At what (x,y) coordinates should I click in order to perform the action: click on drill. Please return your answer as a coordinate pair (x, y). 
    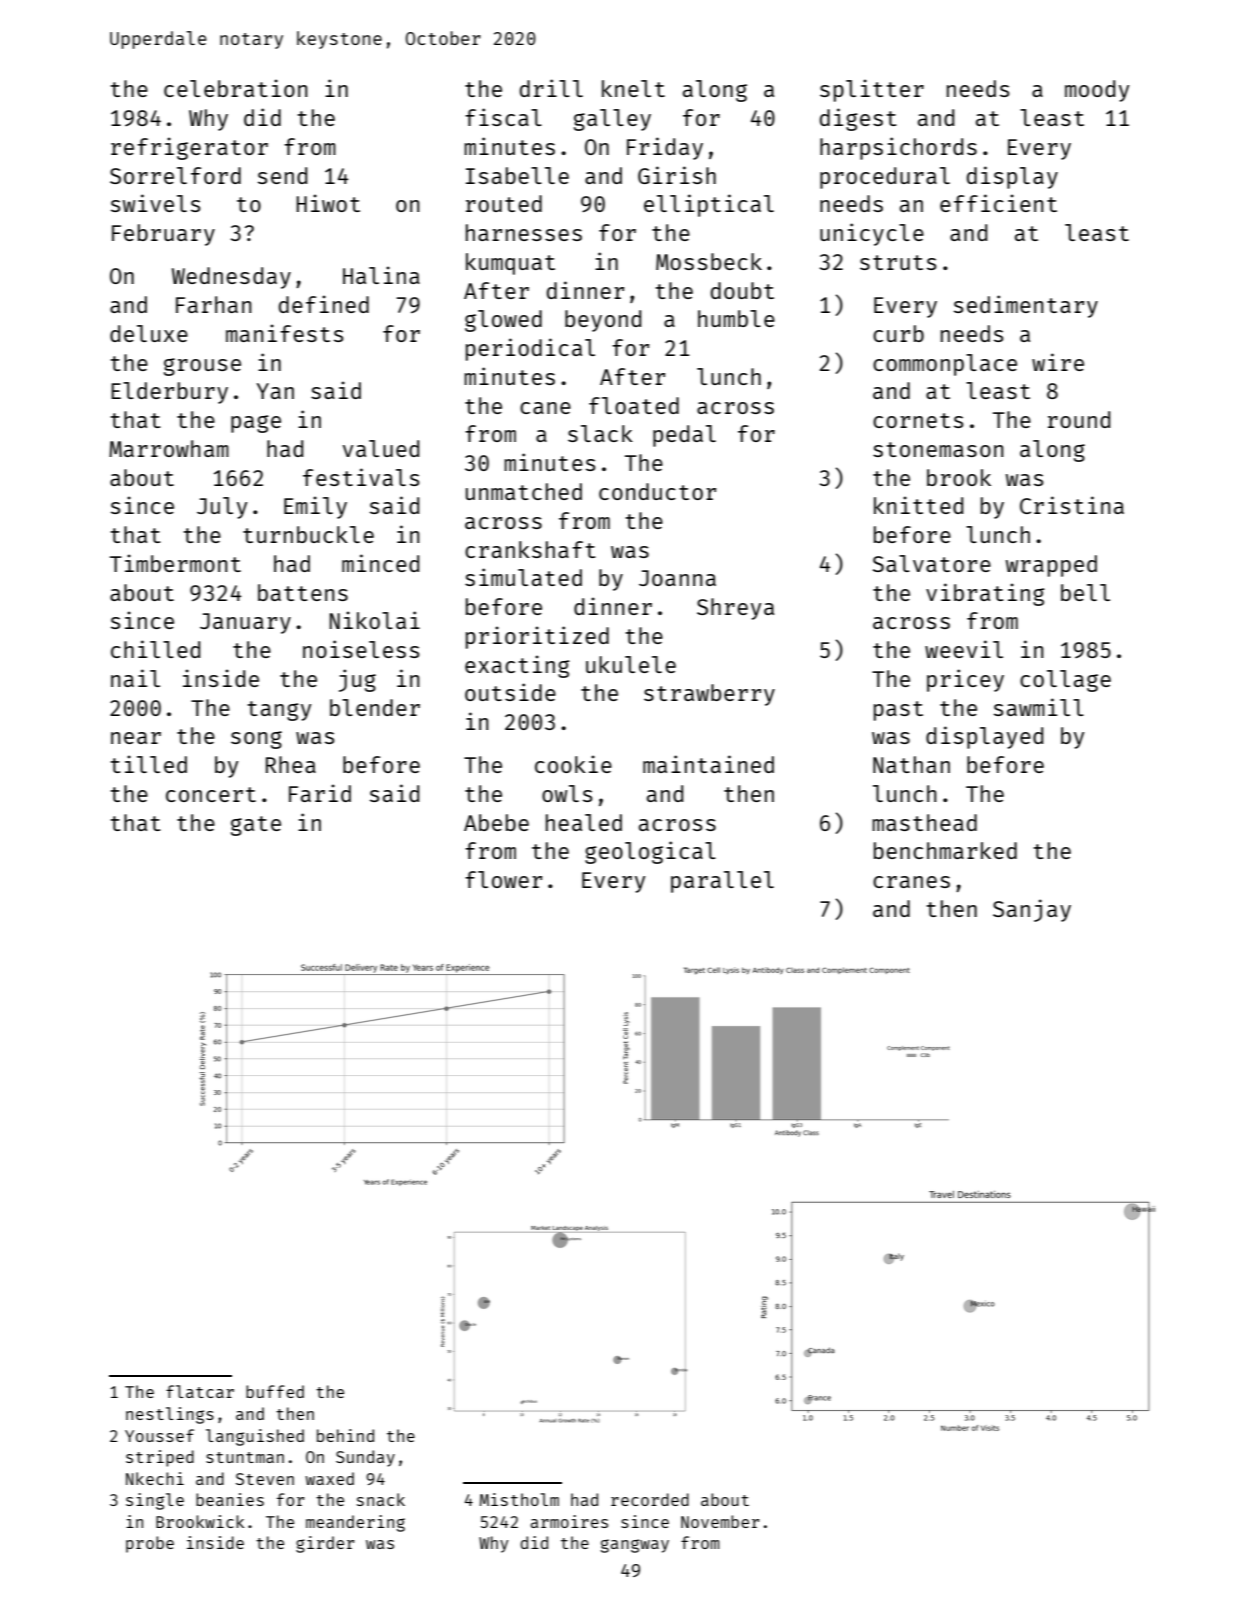
    Looking at the image, I should click on (551, 88).
